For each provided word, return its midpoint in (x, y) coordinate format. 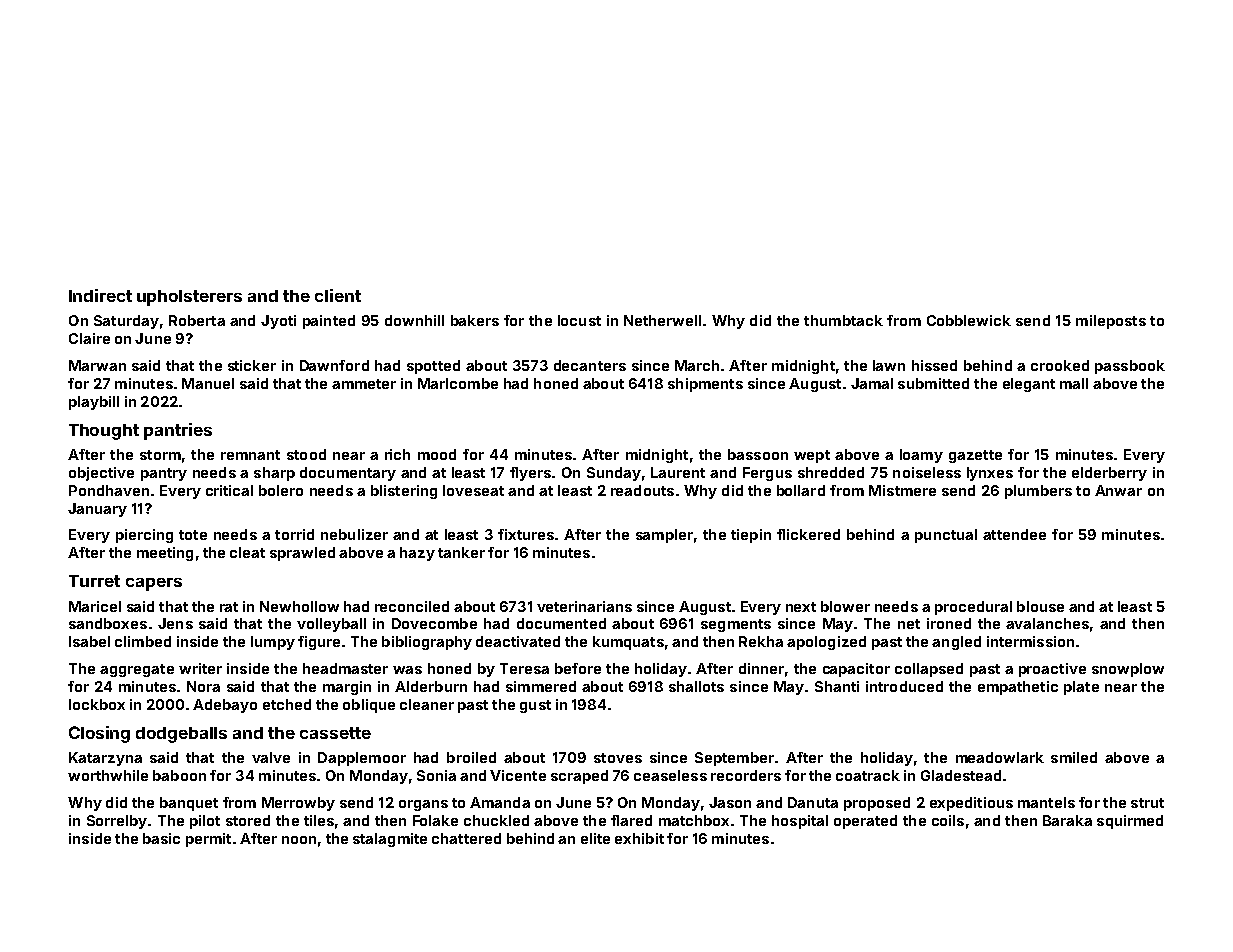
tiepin (751, 536)
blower (845, 606)
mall (1074, 383)
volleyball (331, 625)
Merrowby (298, 804)
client (338, 295)
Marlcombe (458, 383)
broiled (471, 757)
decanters (590, 365)
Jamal (872, 383)
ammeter (364, 384)
